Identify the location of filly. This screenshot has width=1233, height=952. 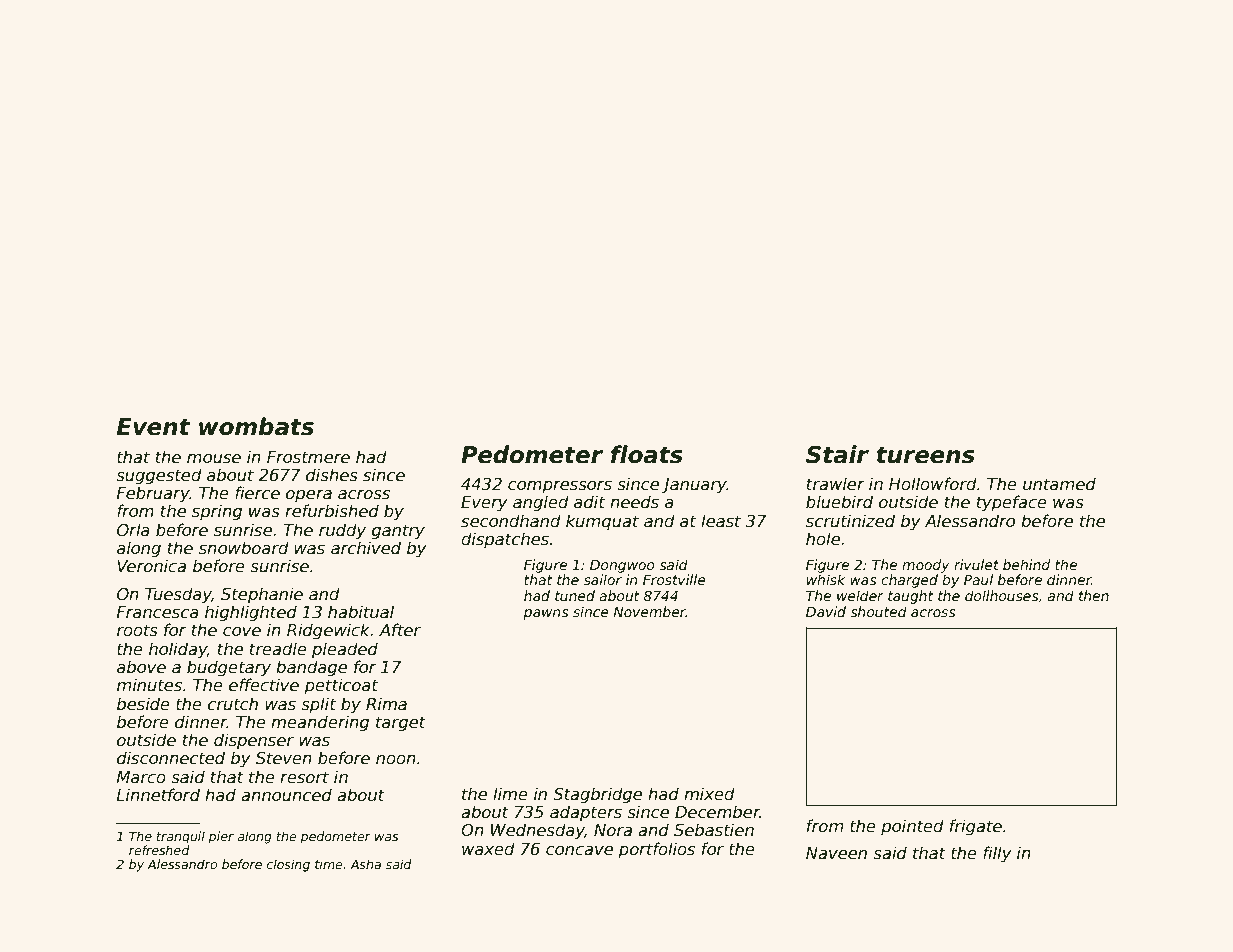
(997, 854).
